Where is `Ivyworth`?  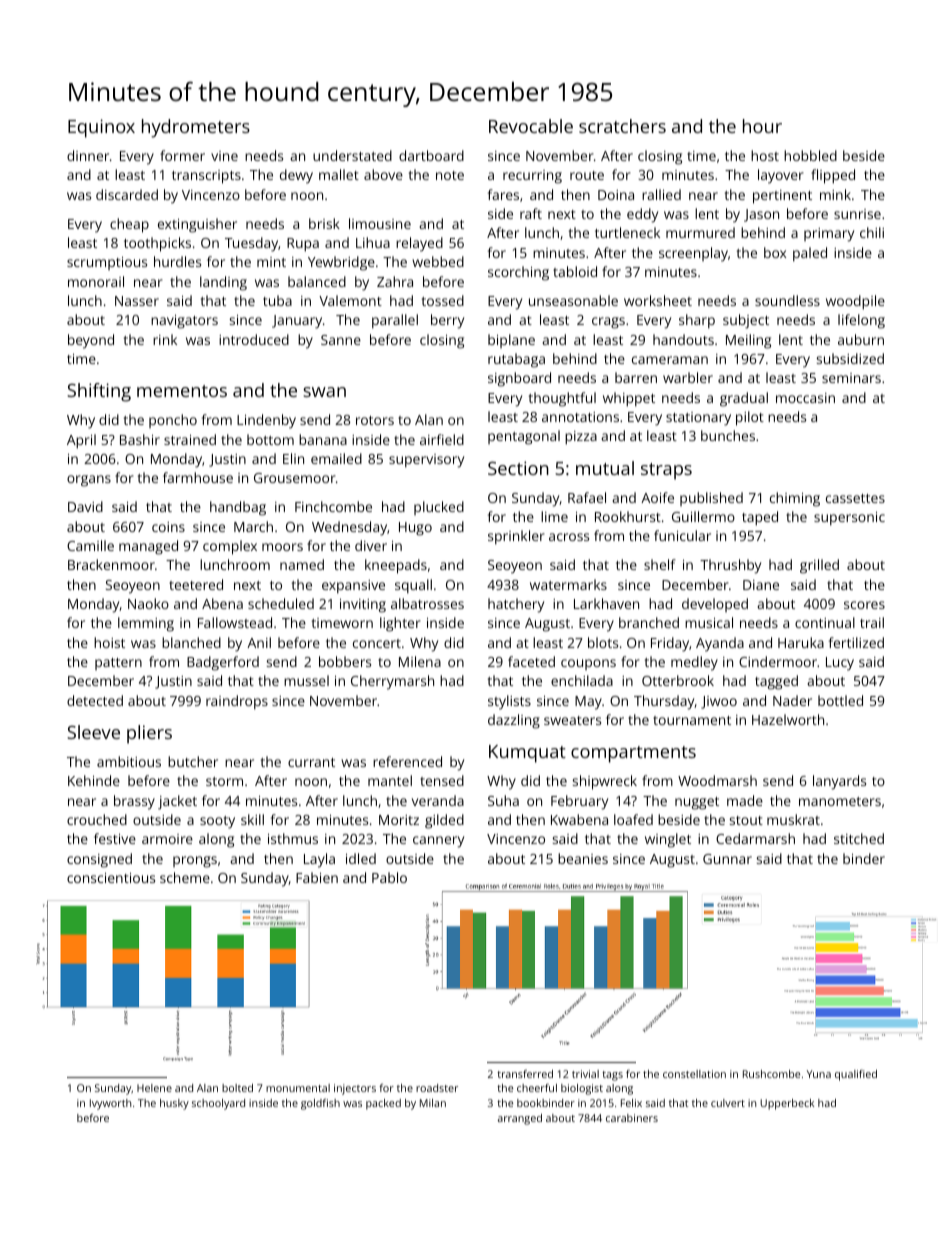
Ivyworth is located at coordinates (110, 1104).
